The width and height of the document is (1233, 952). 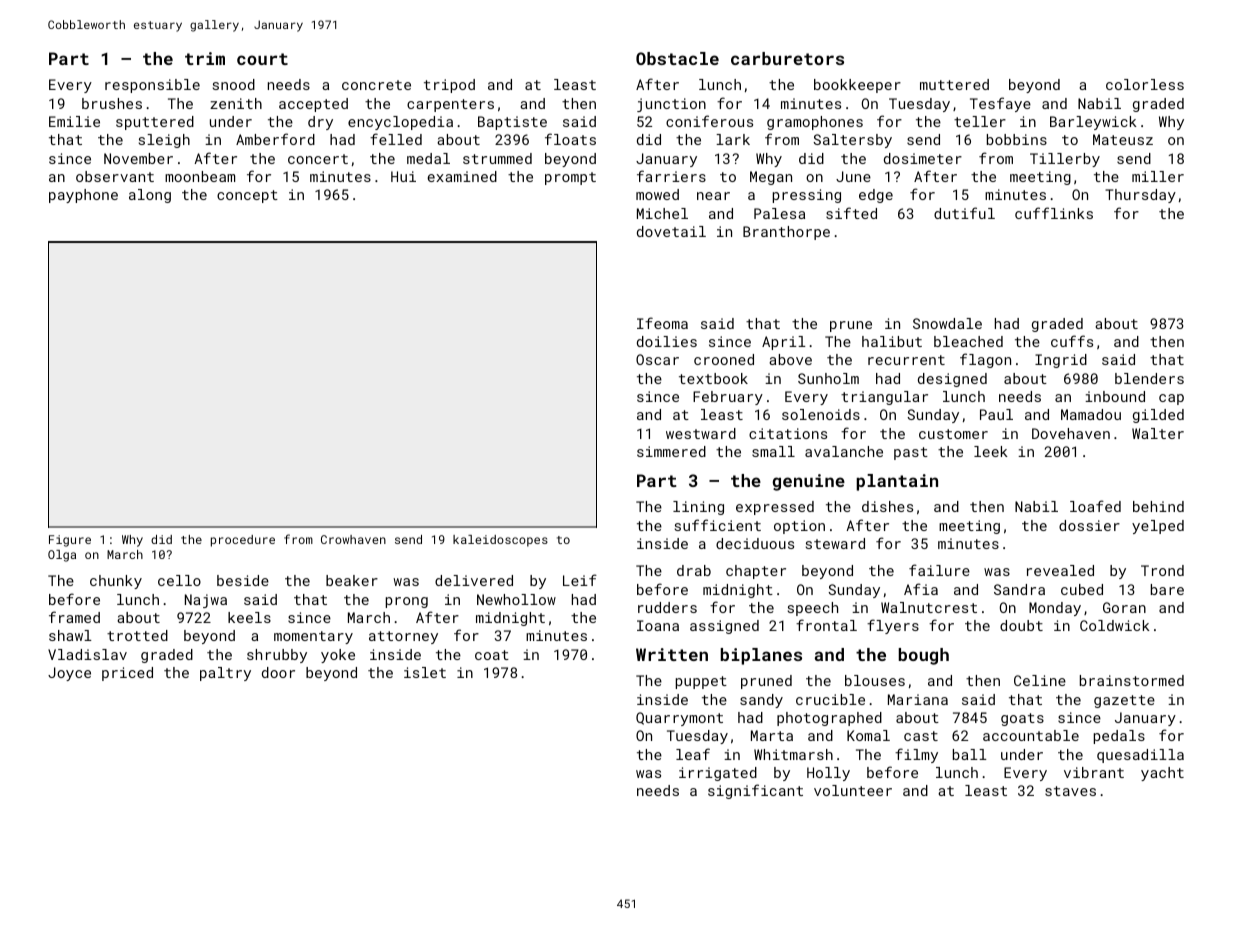 I want to click on simmered, so click(x=671, y=451).
